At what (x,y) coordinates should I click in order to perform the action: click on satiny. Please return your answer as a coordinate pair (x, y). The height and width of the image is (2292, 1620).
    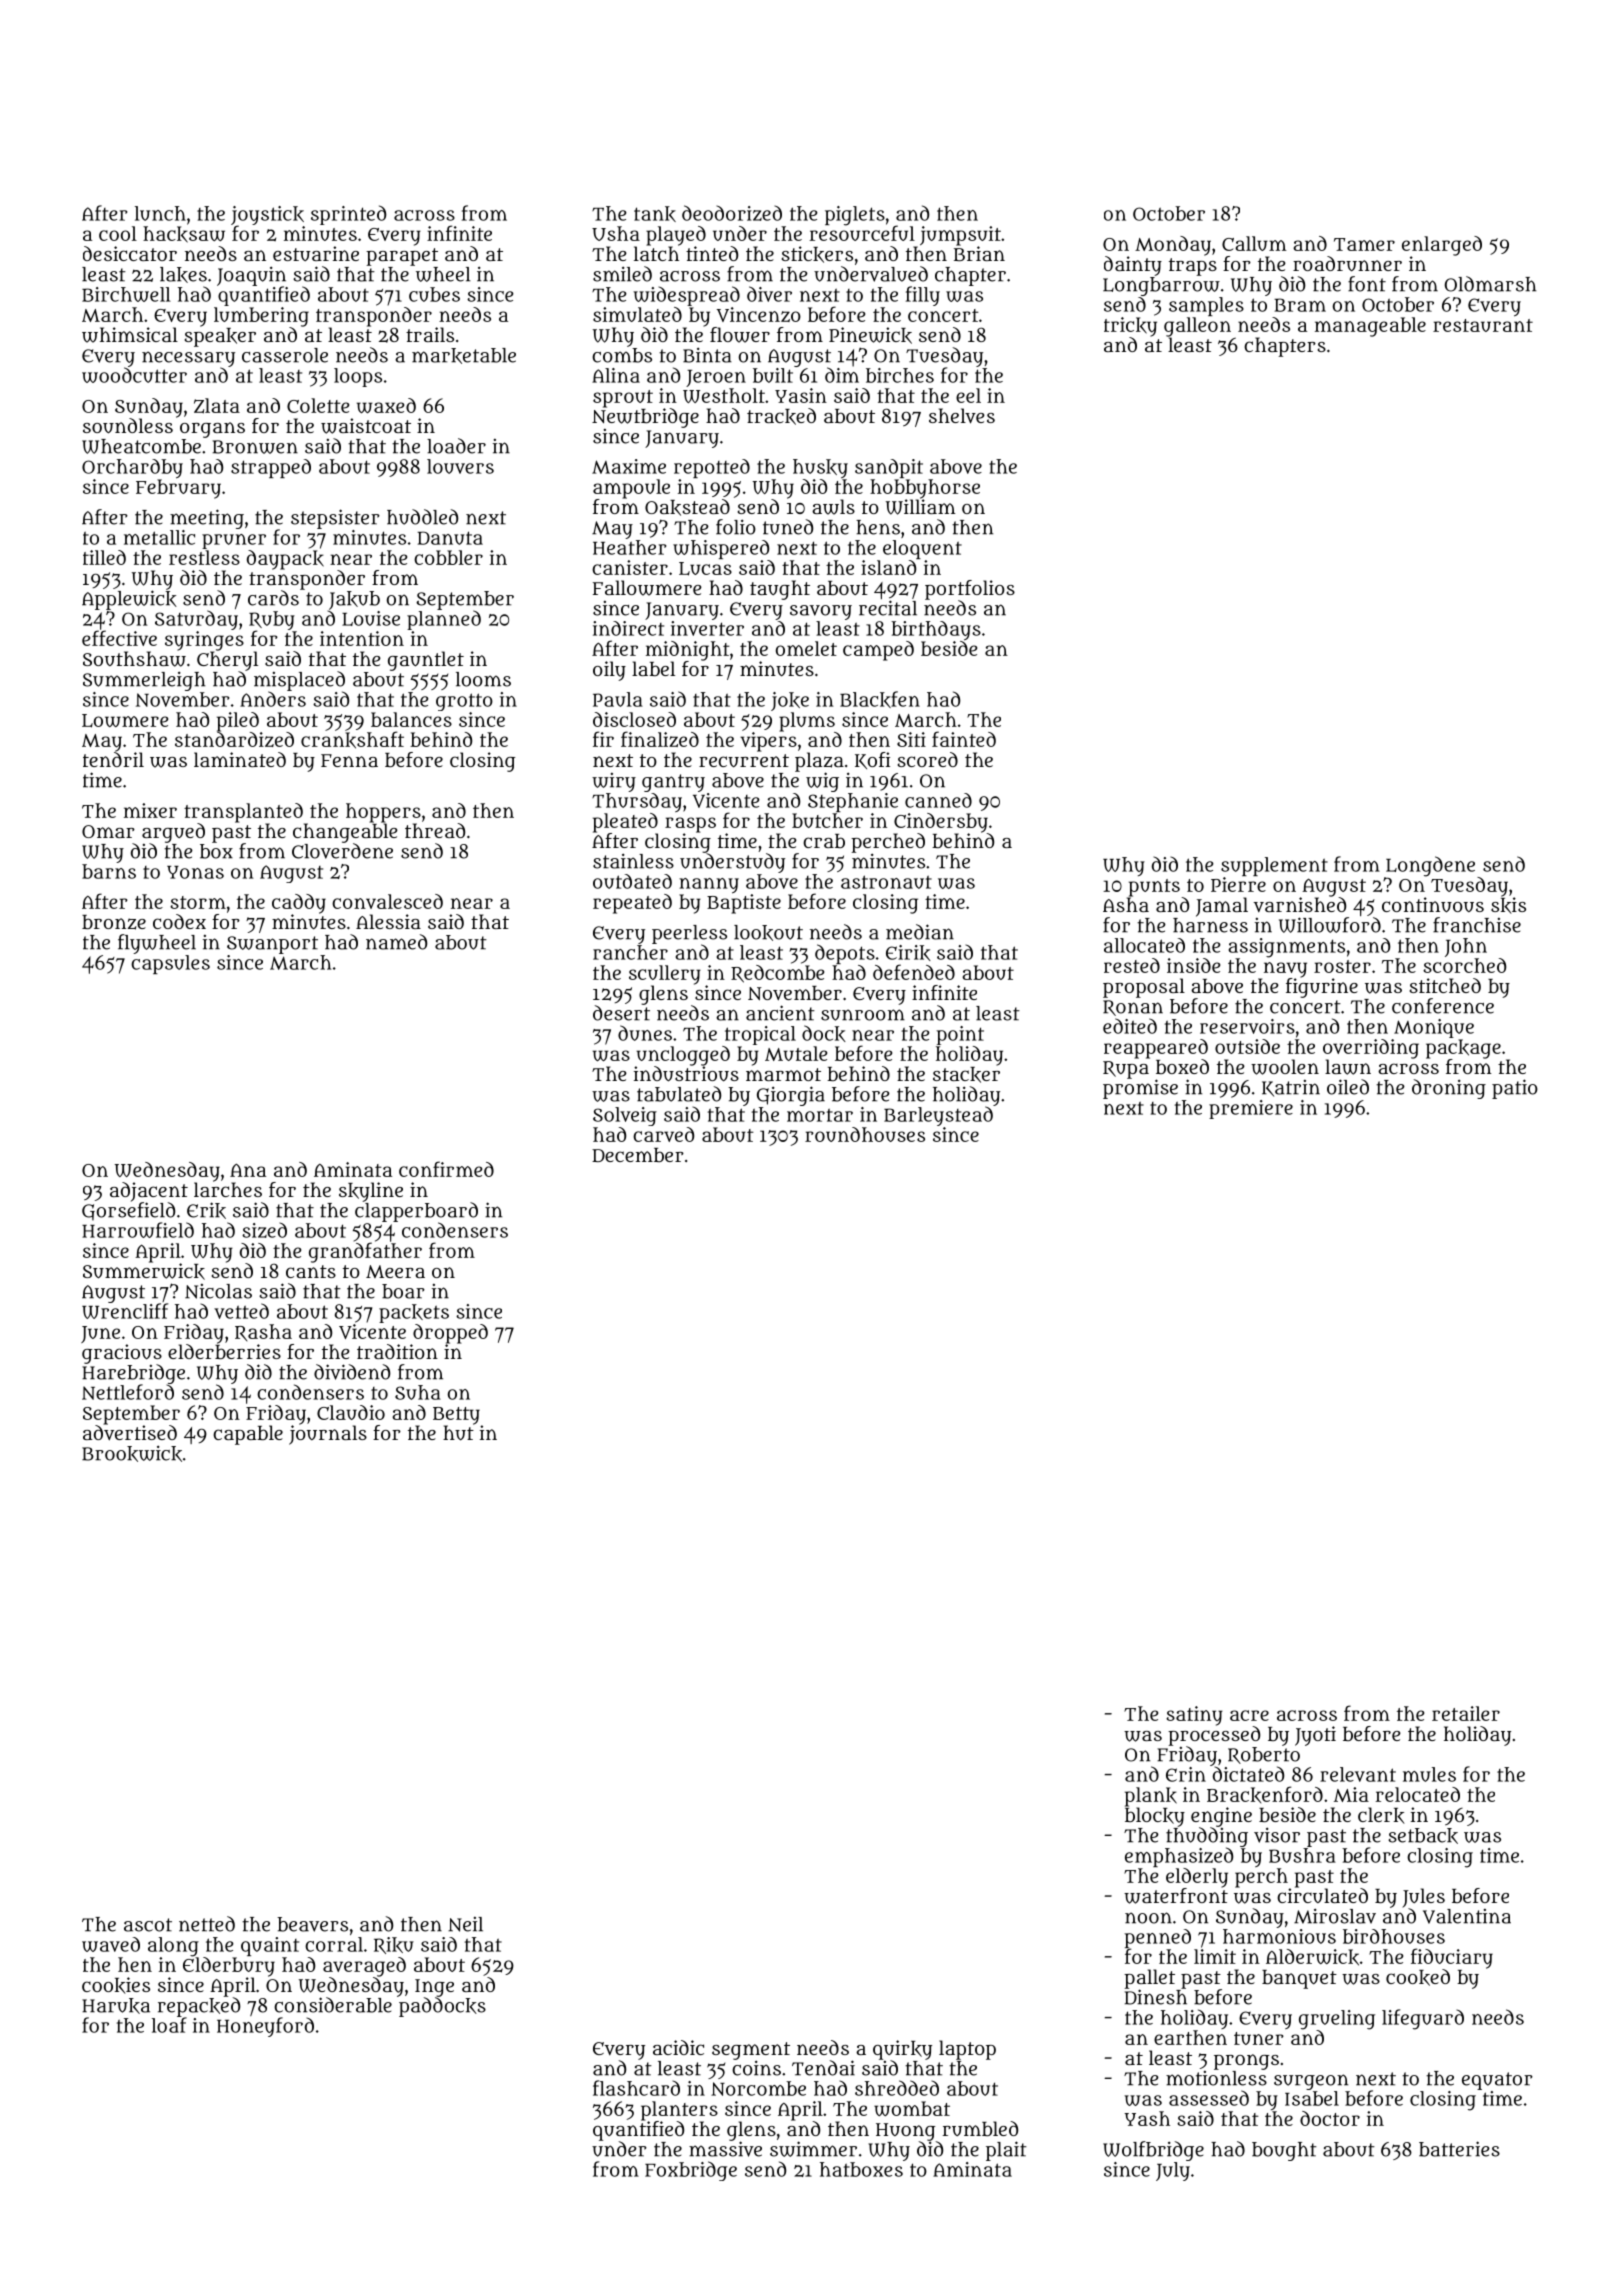
    Looking at the image, I should click on (1194, 1716).
